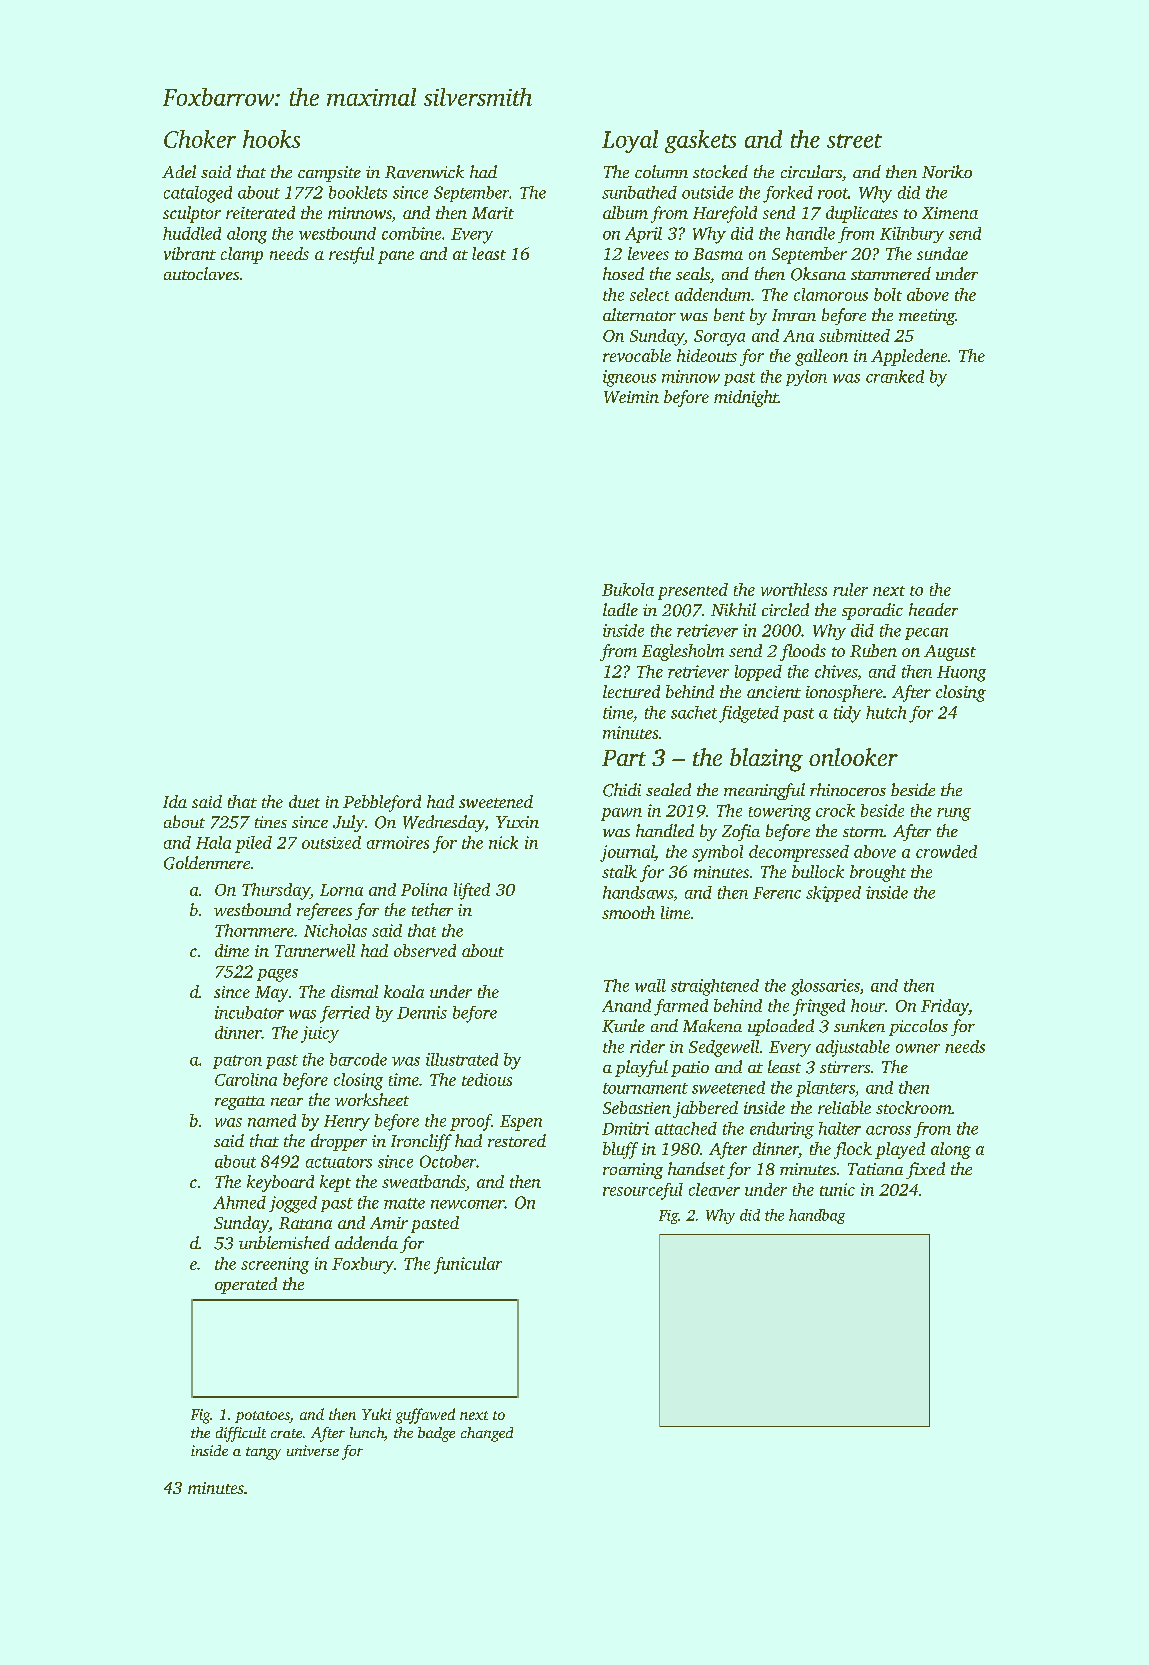 The height and width of the page is (1665, 1149). What do you see at coordinates (201, 273) in the page?
I see `autoclaves` at bounding box center [201, 273].
